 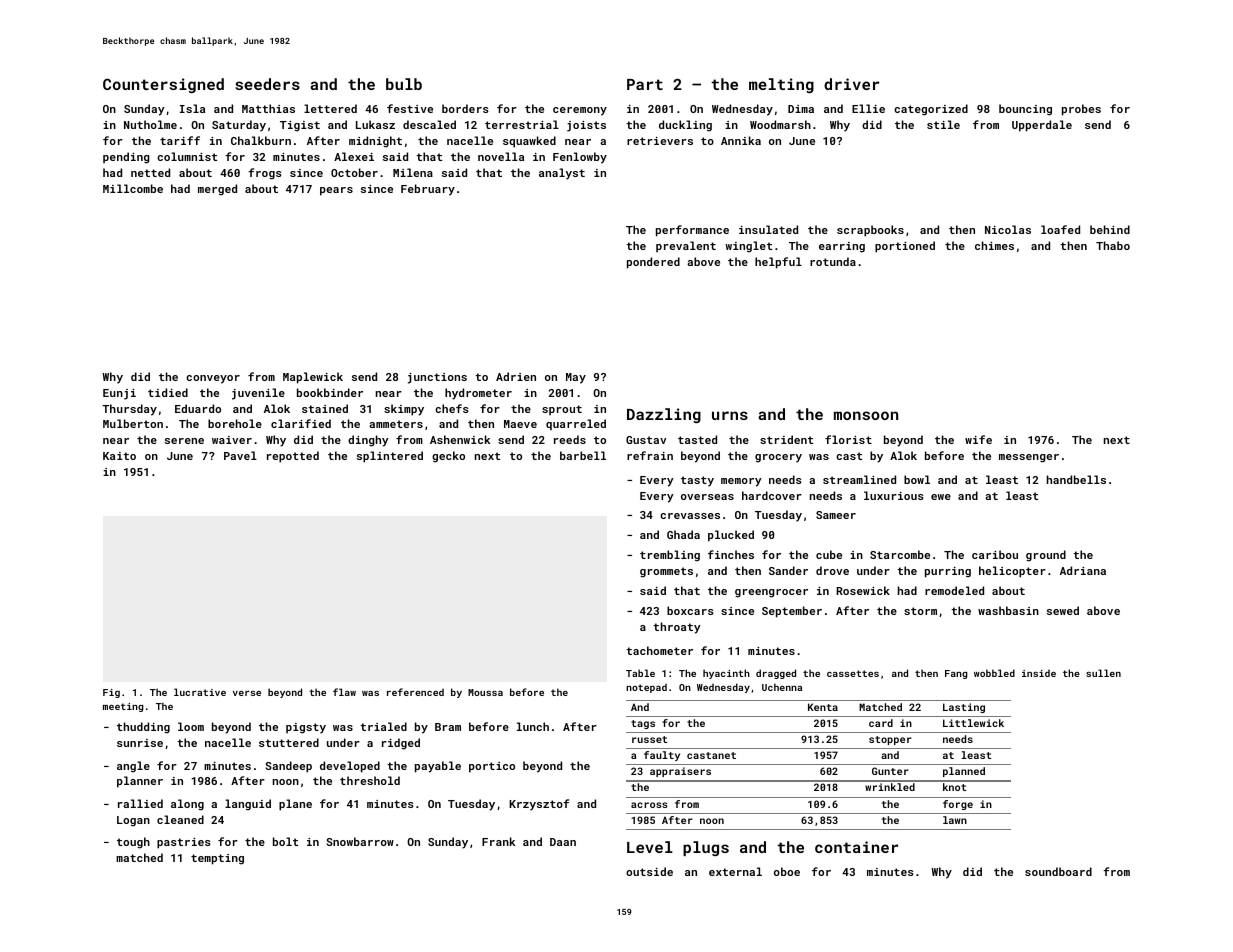 What do you see at coordinates (485, 692) in the screenshot?
I see `Moussa` at bounding box center [485, 692].
